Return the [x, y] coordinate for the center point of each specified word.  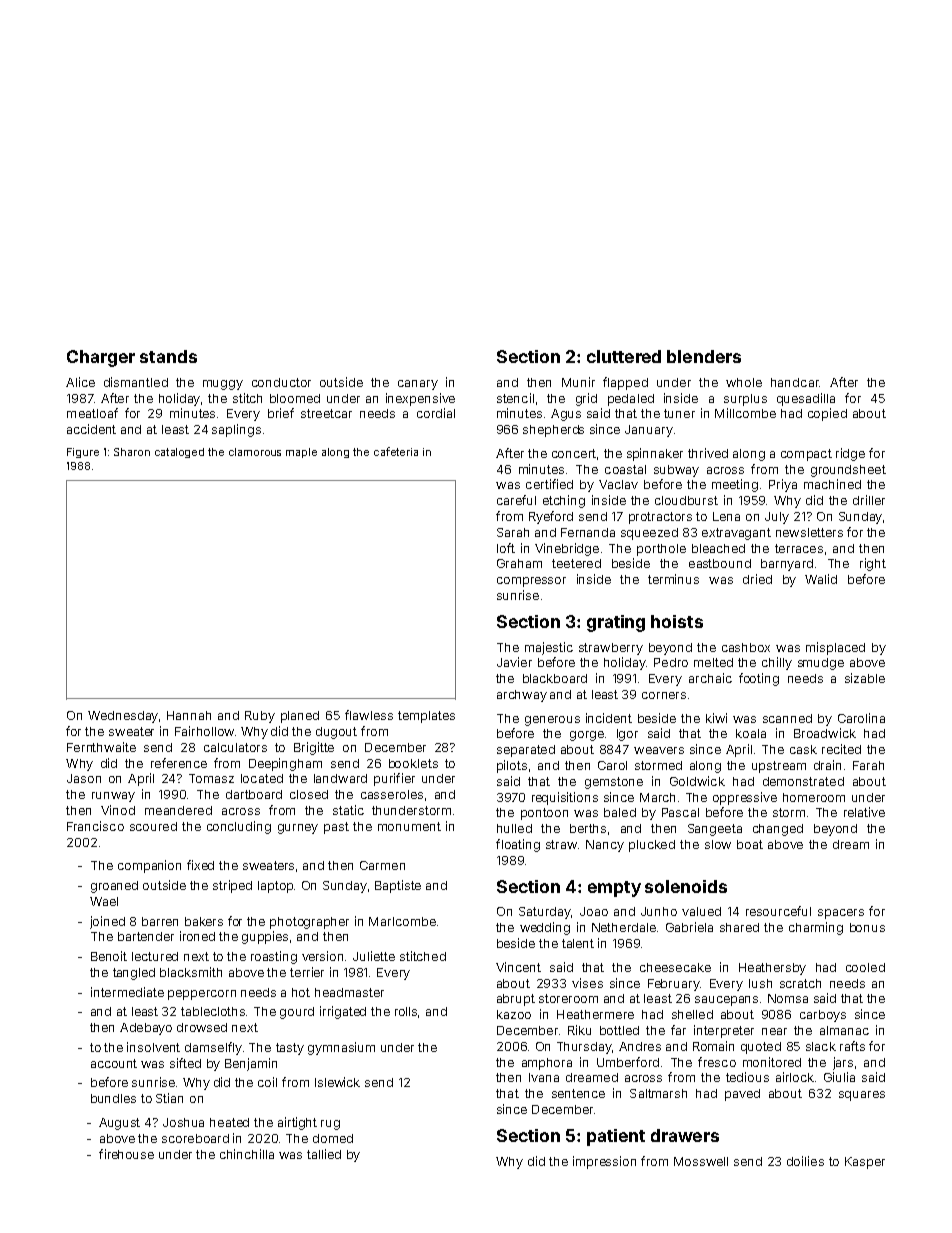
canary [418, 385]
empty [614, 889]
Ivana [544, 1077]
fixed [200, 865]
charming [816, 928]
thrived [708, 453]
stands [168, 356]
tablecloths [213, 1011]
